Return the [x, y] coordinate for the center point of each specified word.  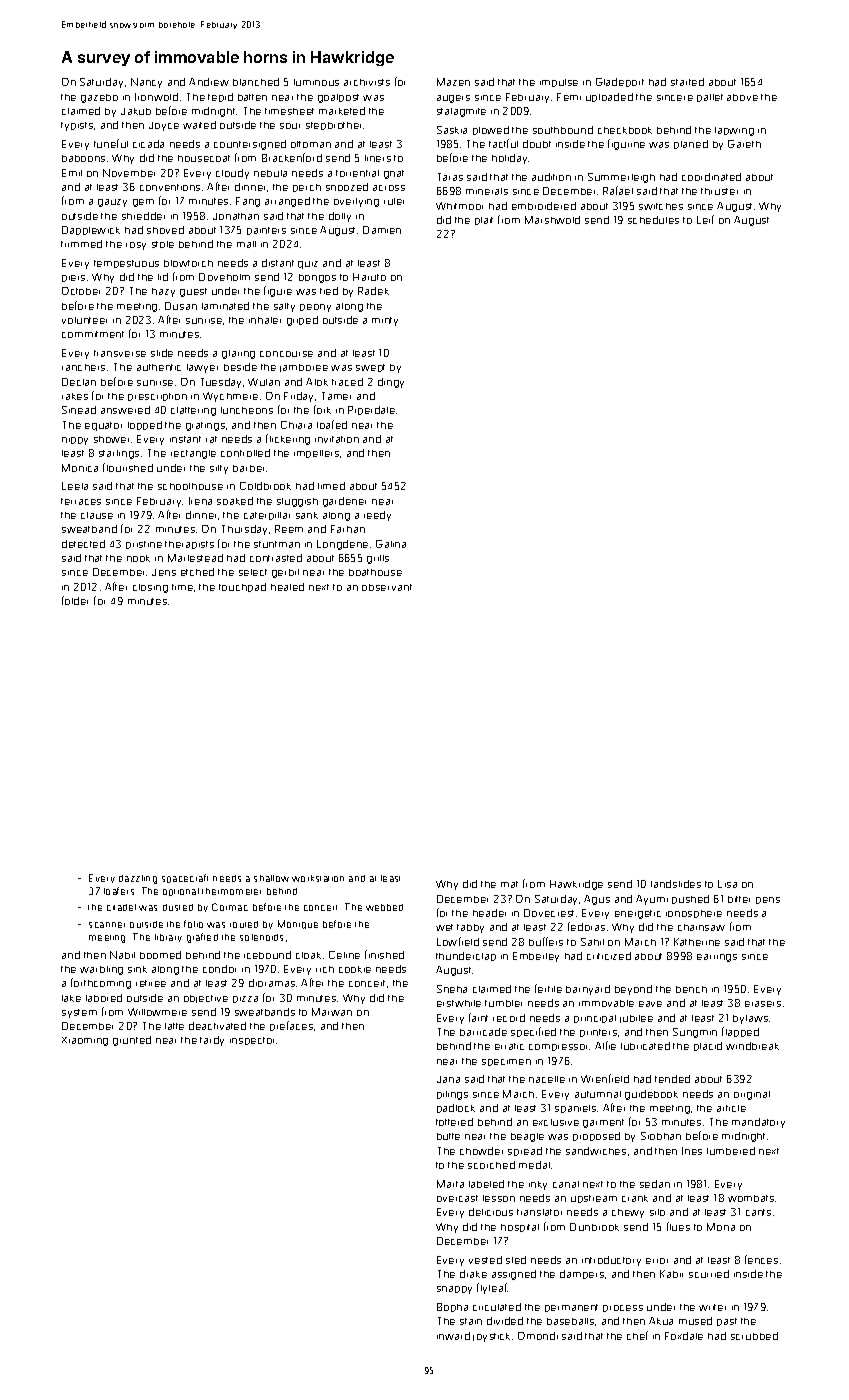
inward [453, 1336]
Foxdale [684, 1336]
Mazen [453, 82]
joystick [491, 1337]
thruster [719, 191]
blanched [256, 82]
